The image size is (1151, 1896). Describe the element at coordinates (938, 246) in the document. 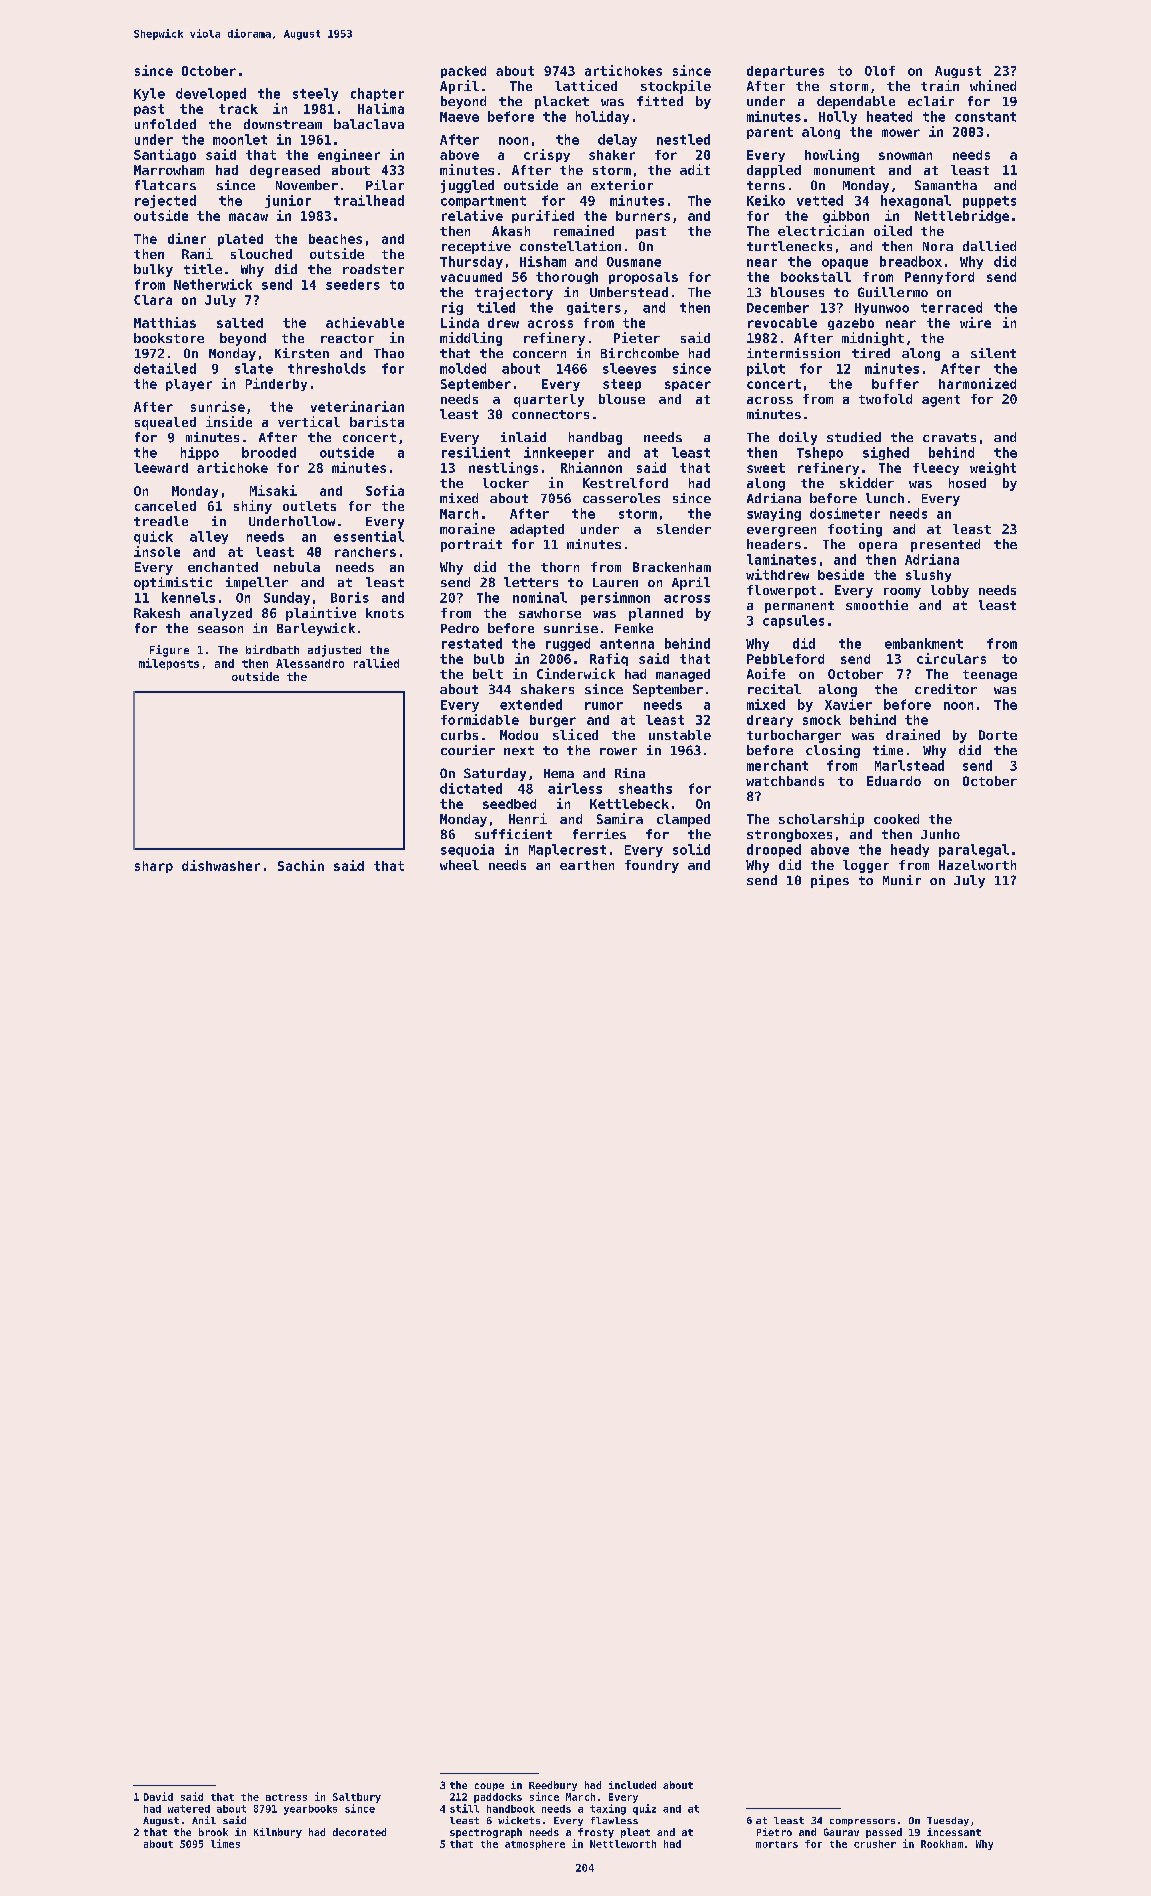

I see `Nora` at that location.
